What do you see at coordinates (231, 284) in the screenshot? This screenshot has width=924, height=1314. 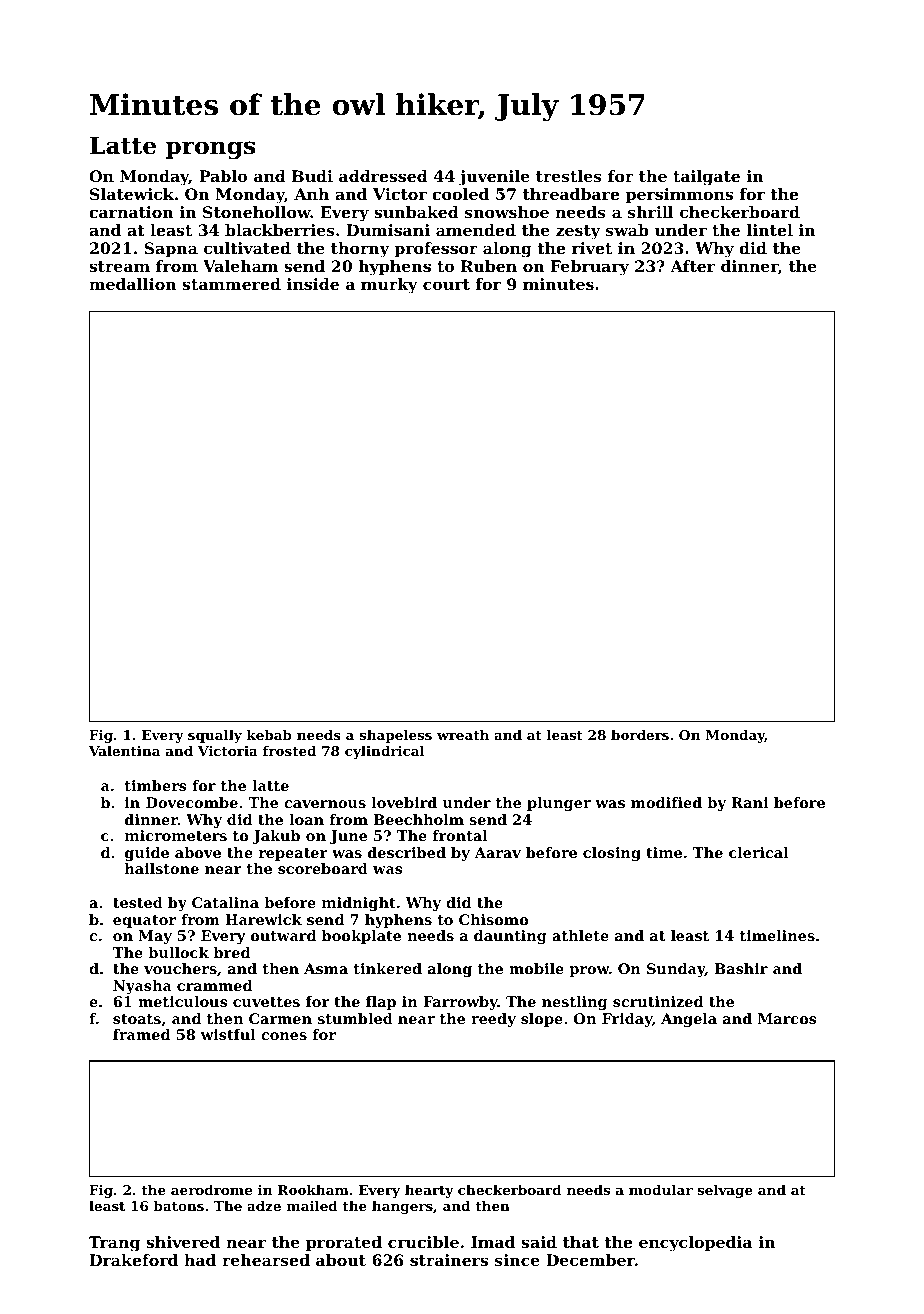 I see `stammered` at bounding box center [231, 284].
